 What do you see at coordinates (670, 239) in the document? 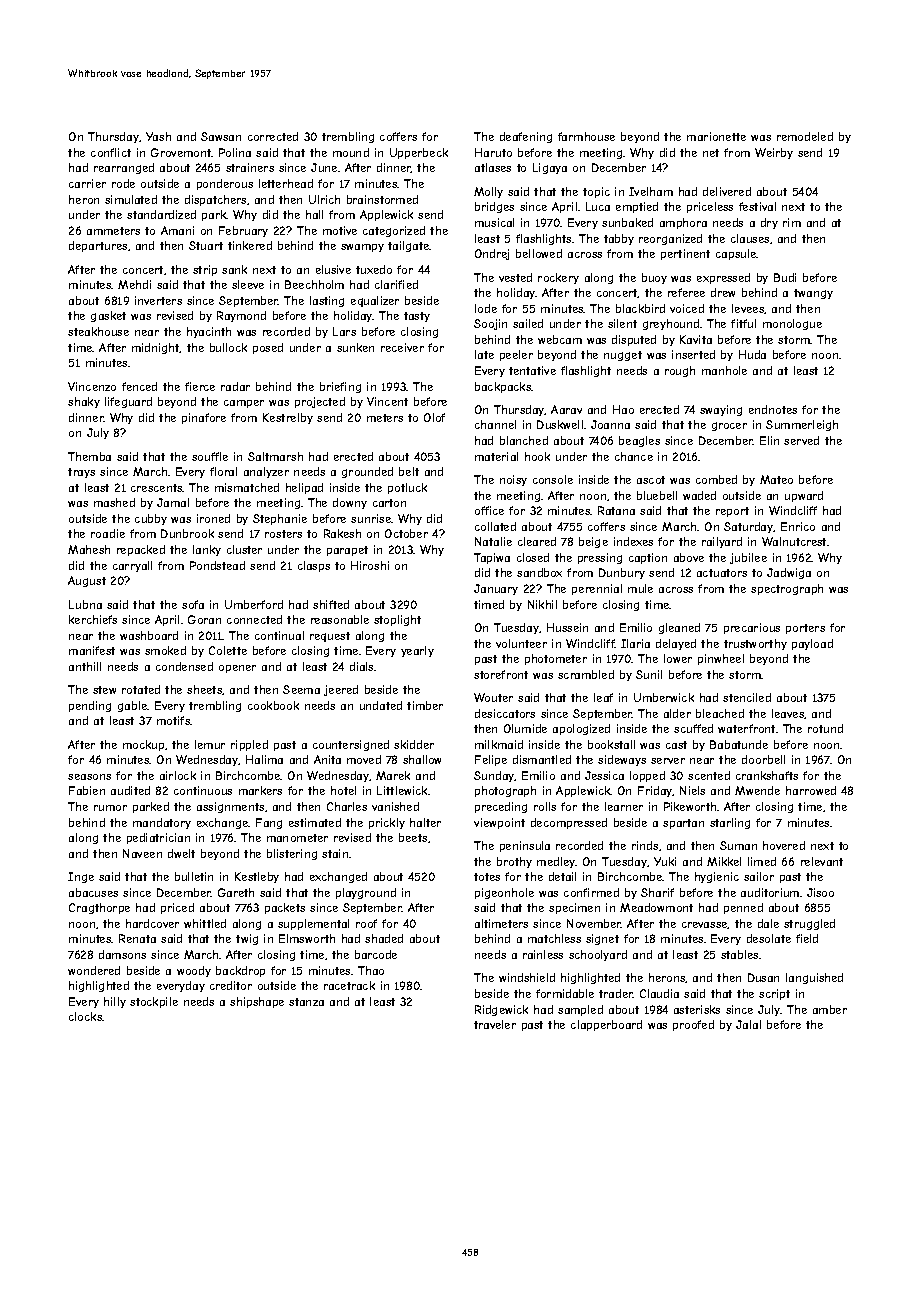
I see `reorganized` at bounding box center [670, 239].
